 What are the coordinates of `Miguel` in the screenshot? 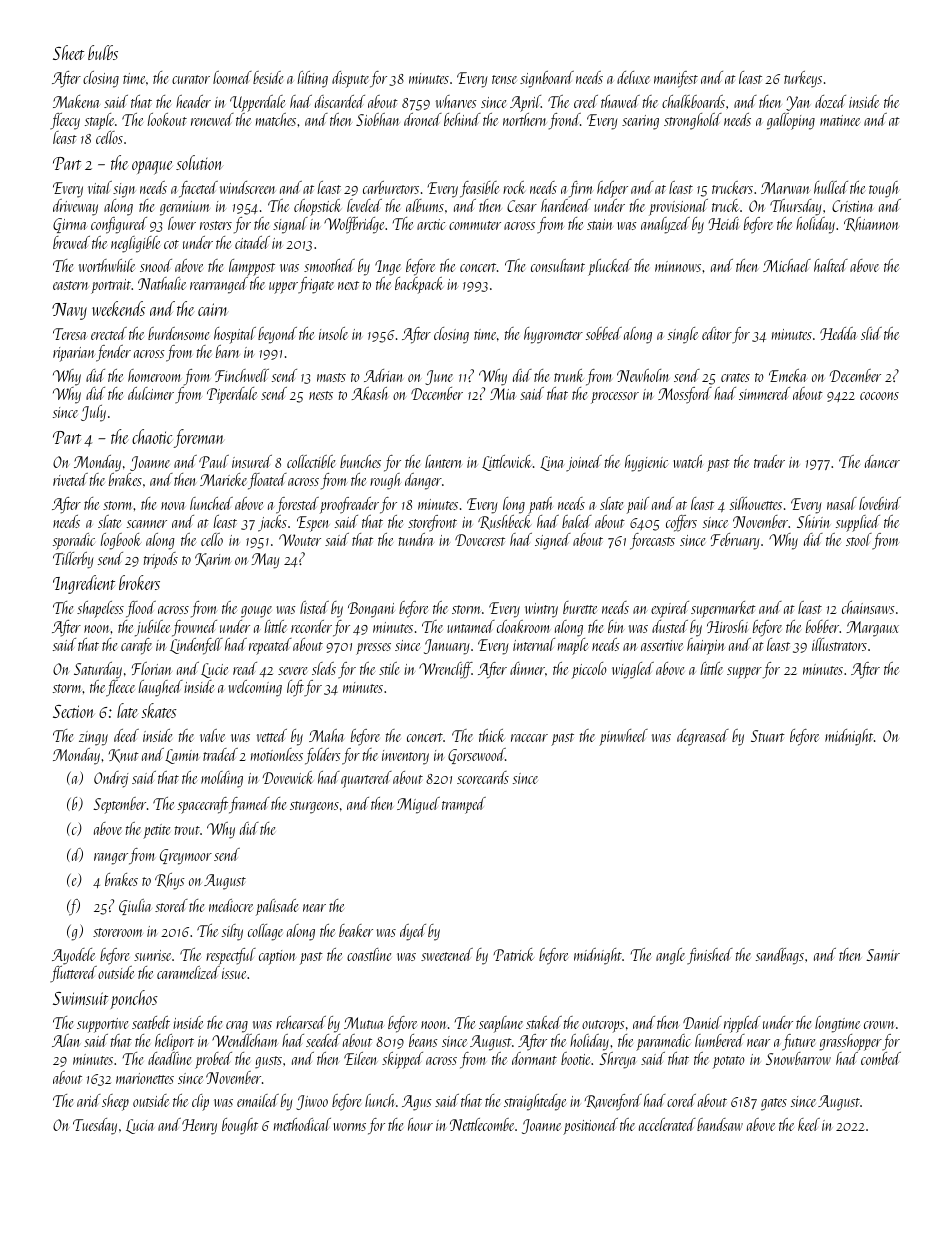 It's located at (418, 805).
